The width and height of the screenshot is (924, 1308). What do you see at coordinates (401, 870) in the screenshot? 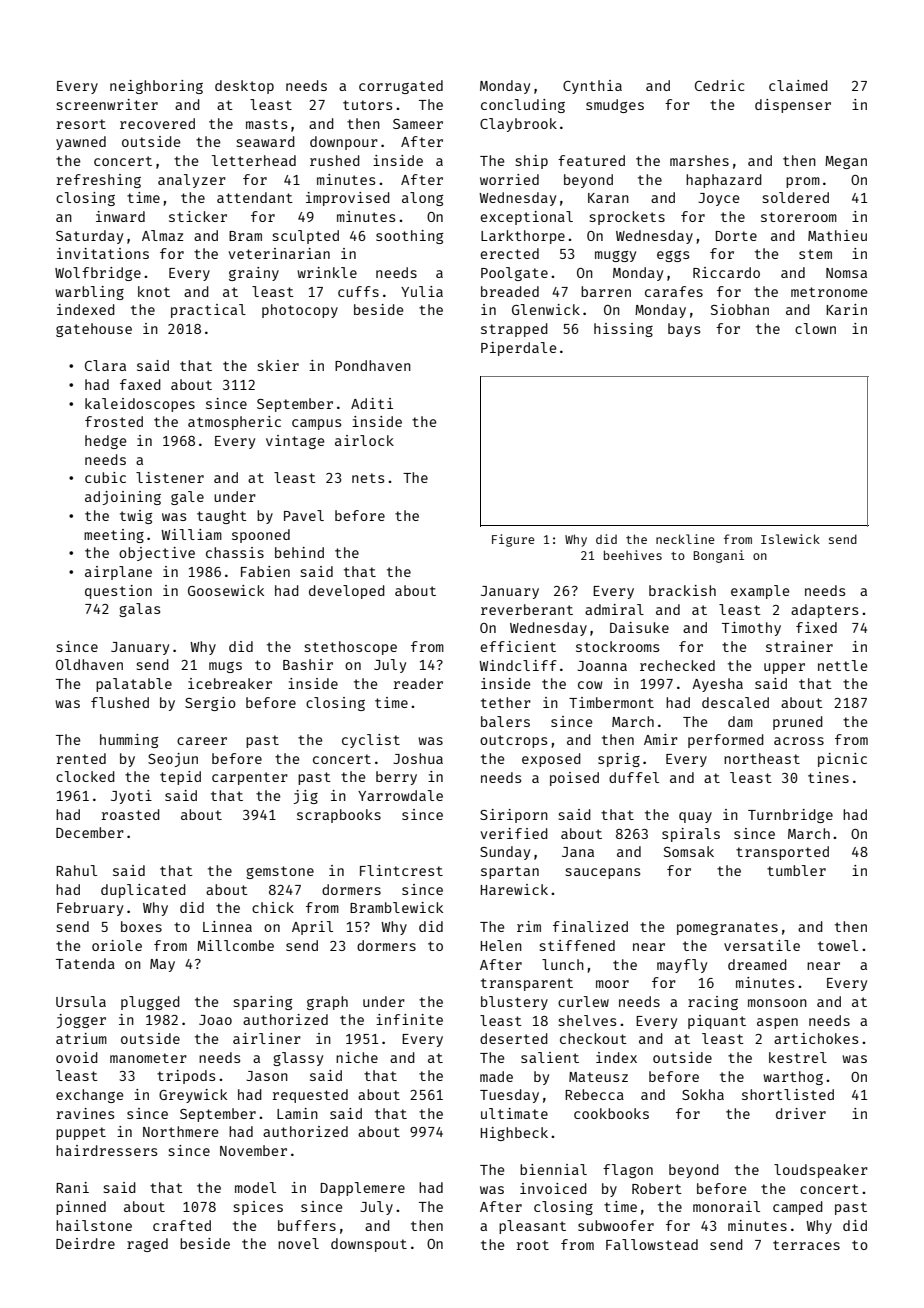
I see `Flintcrest` at bounding box center [401, 870].
